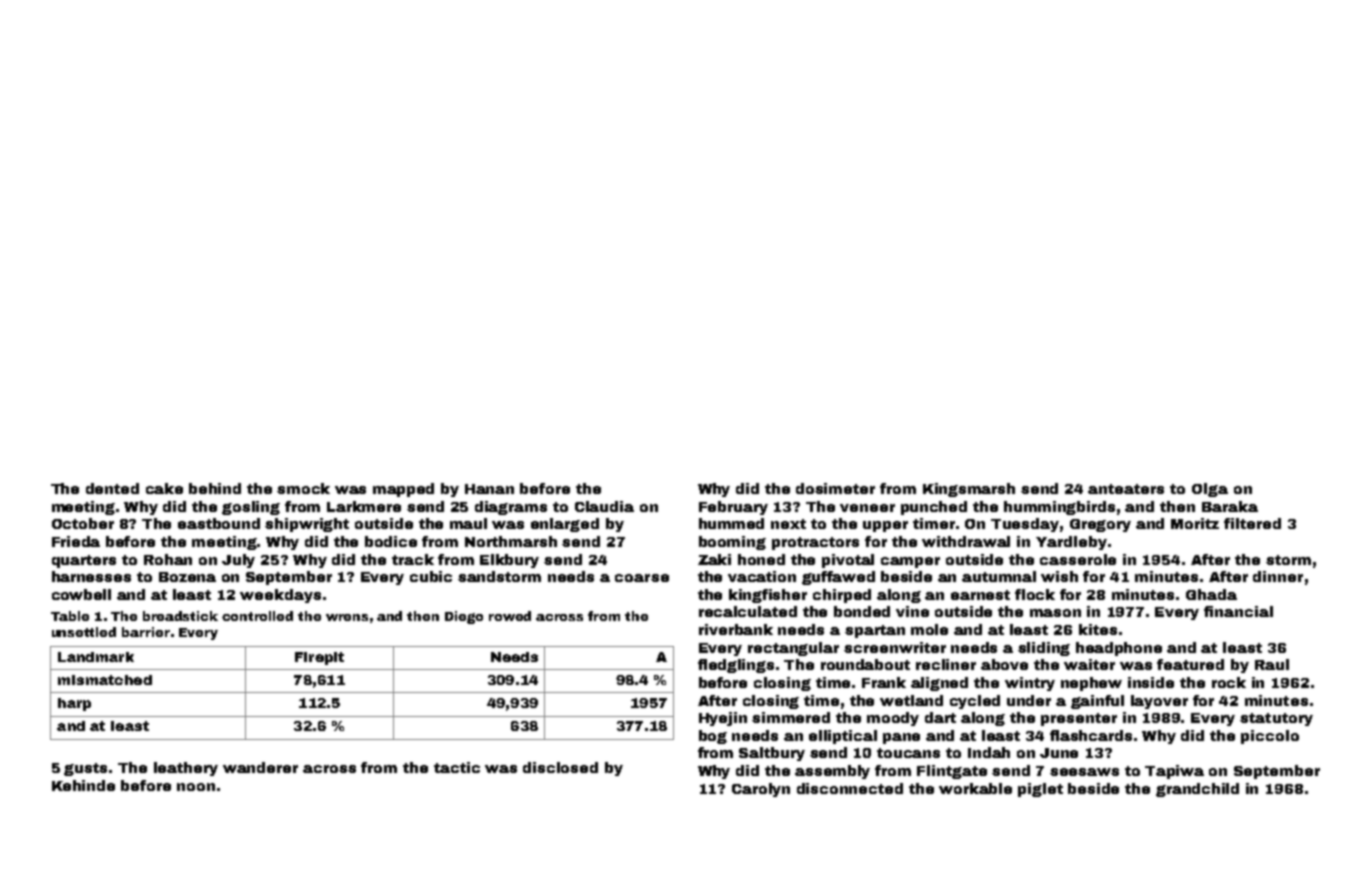 This screenshot has height=887, width=1372. What do you see at coordinates (238, 561) in the screenshot?
I see `July` at bounding box center [238, 561].
